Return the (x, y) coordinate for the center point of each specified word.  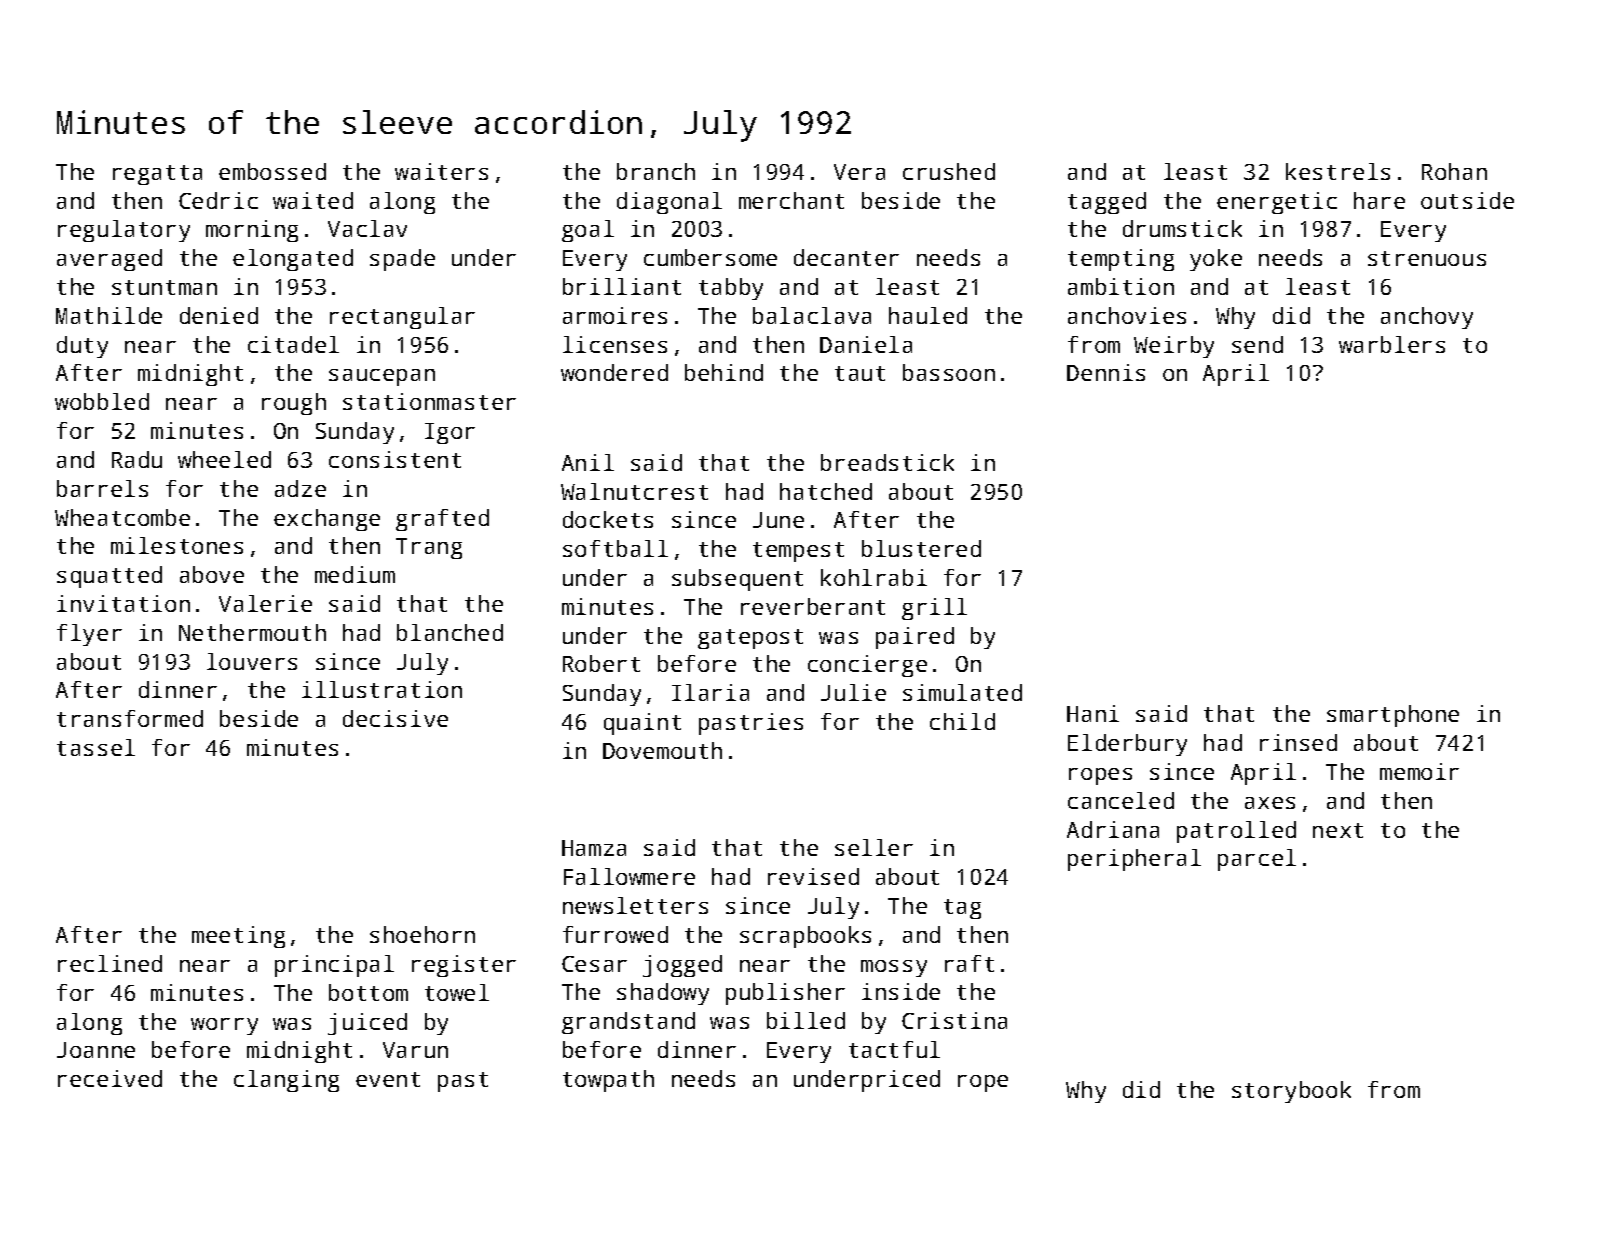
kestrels (1338, 171)
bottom (368, 992)
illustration (382, 689)
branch (656, 171)
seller (874, 847)
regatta (157, 175)
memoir (1419, 771)
